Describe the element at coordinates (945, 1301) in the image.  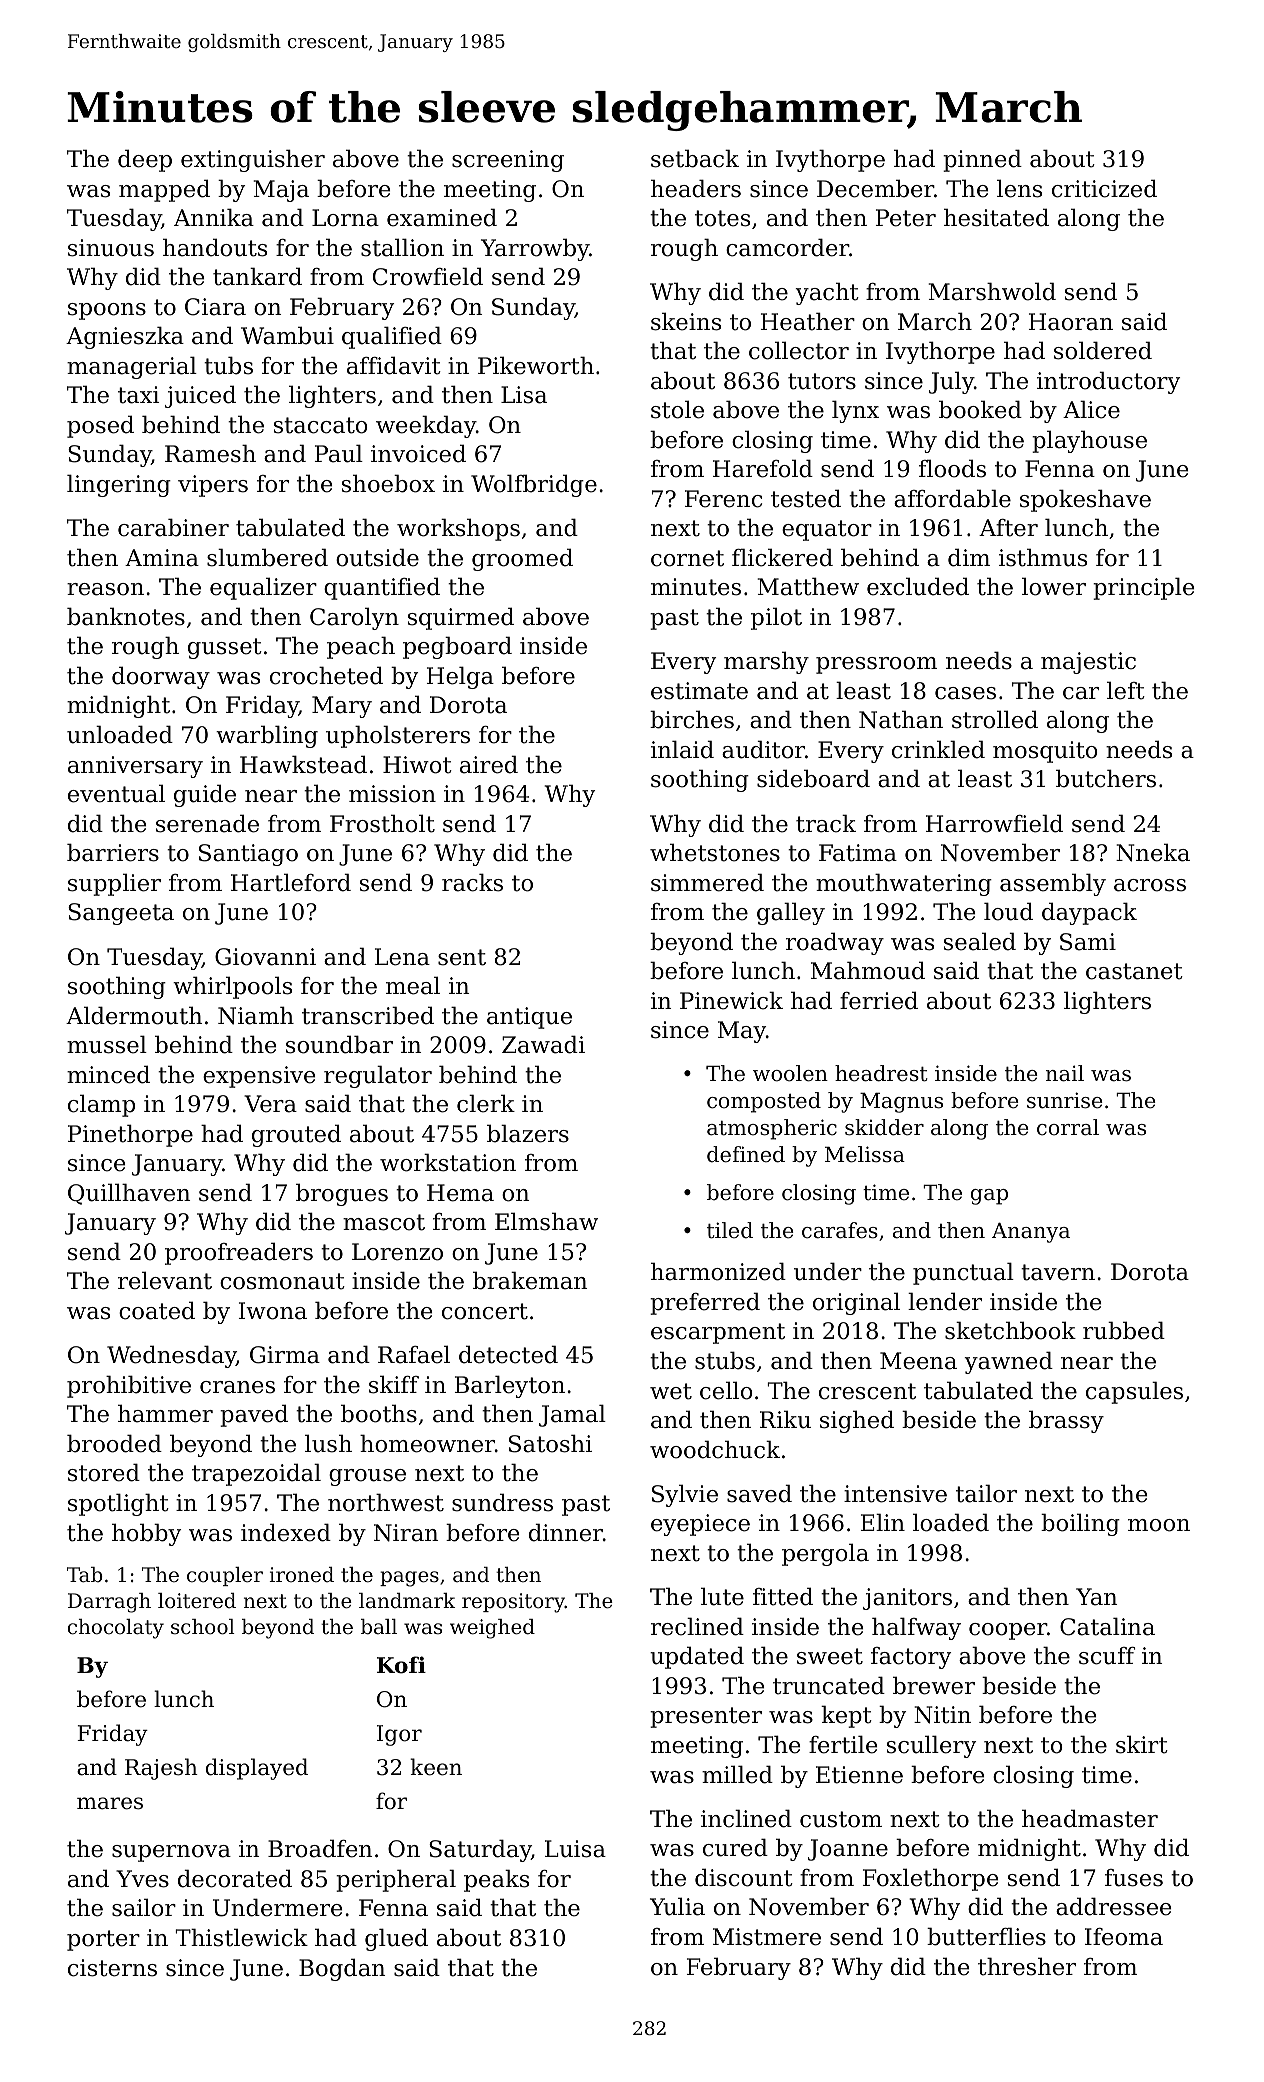
I see `lender` at that location.
